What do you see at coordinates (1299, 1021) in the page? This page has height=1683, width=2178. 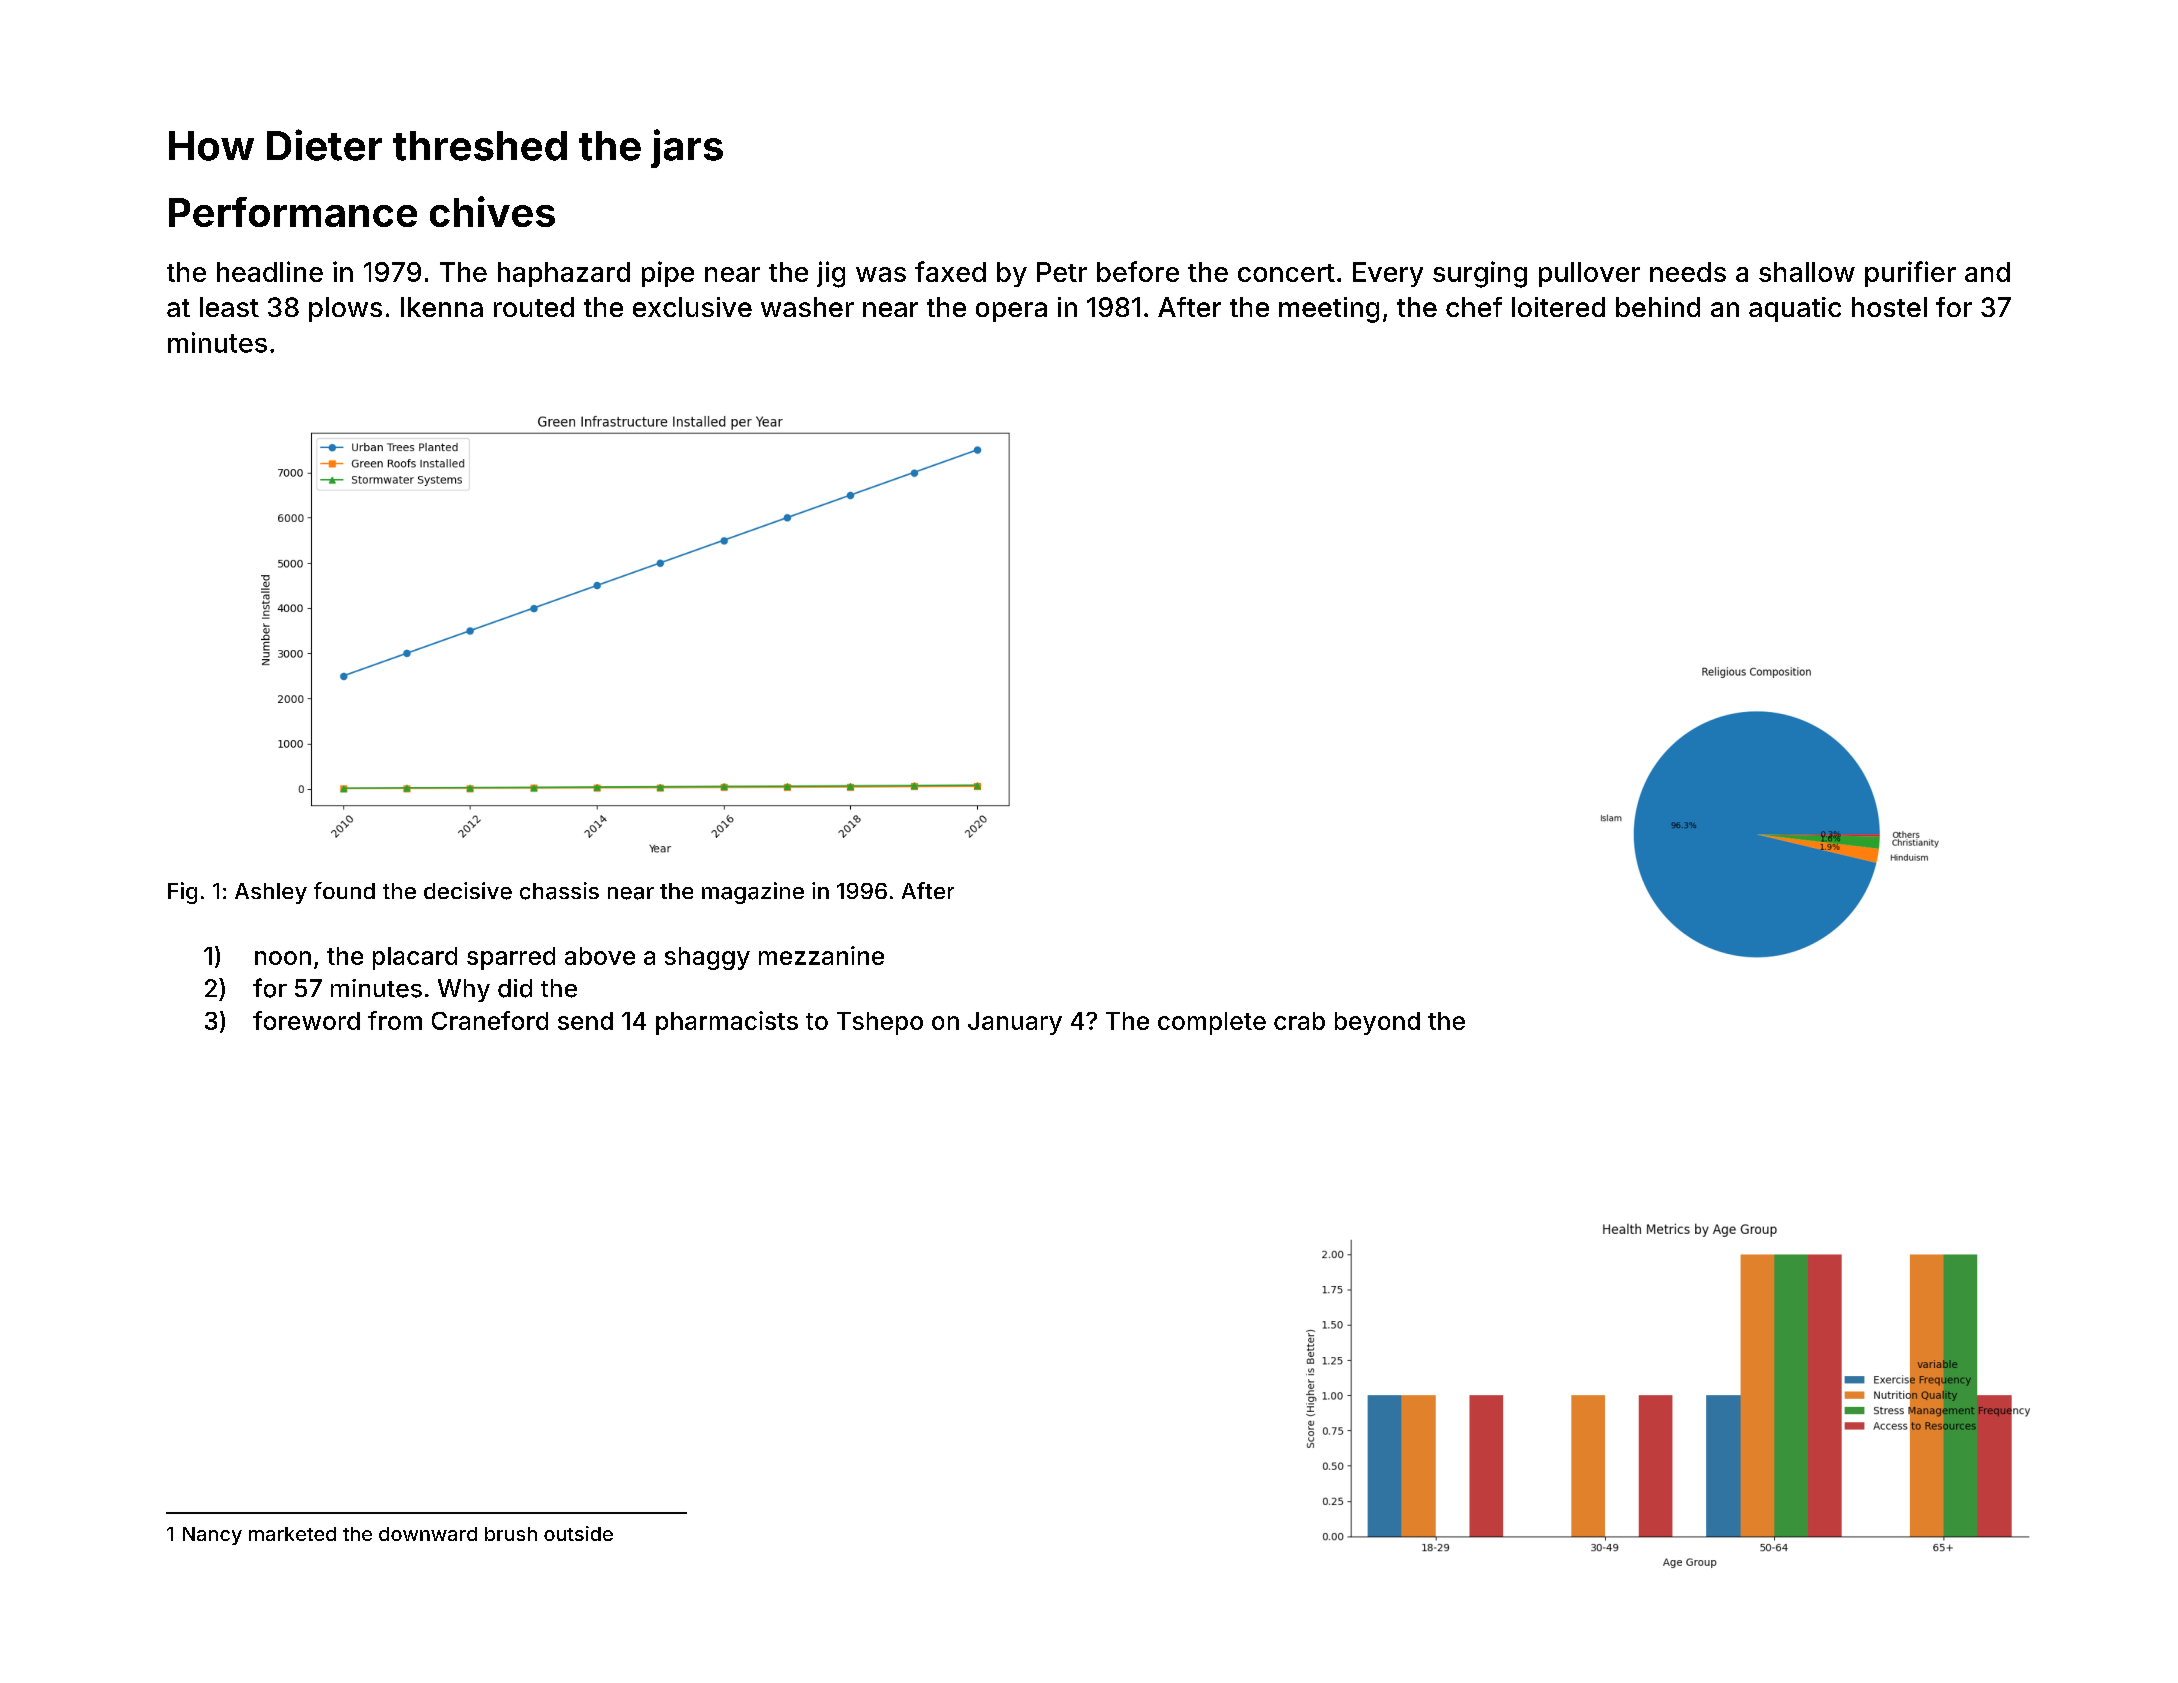 I see `crab` at bounding box center [1299, 1021].
